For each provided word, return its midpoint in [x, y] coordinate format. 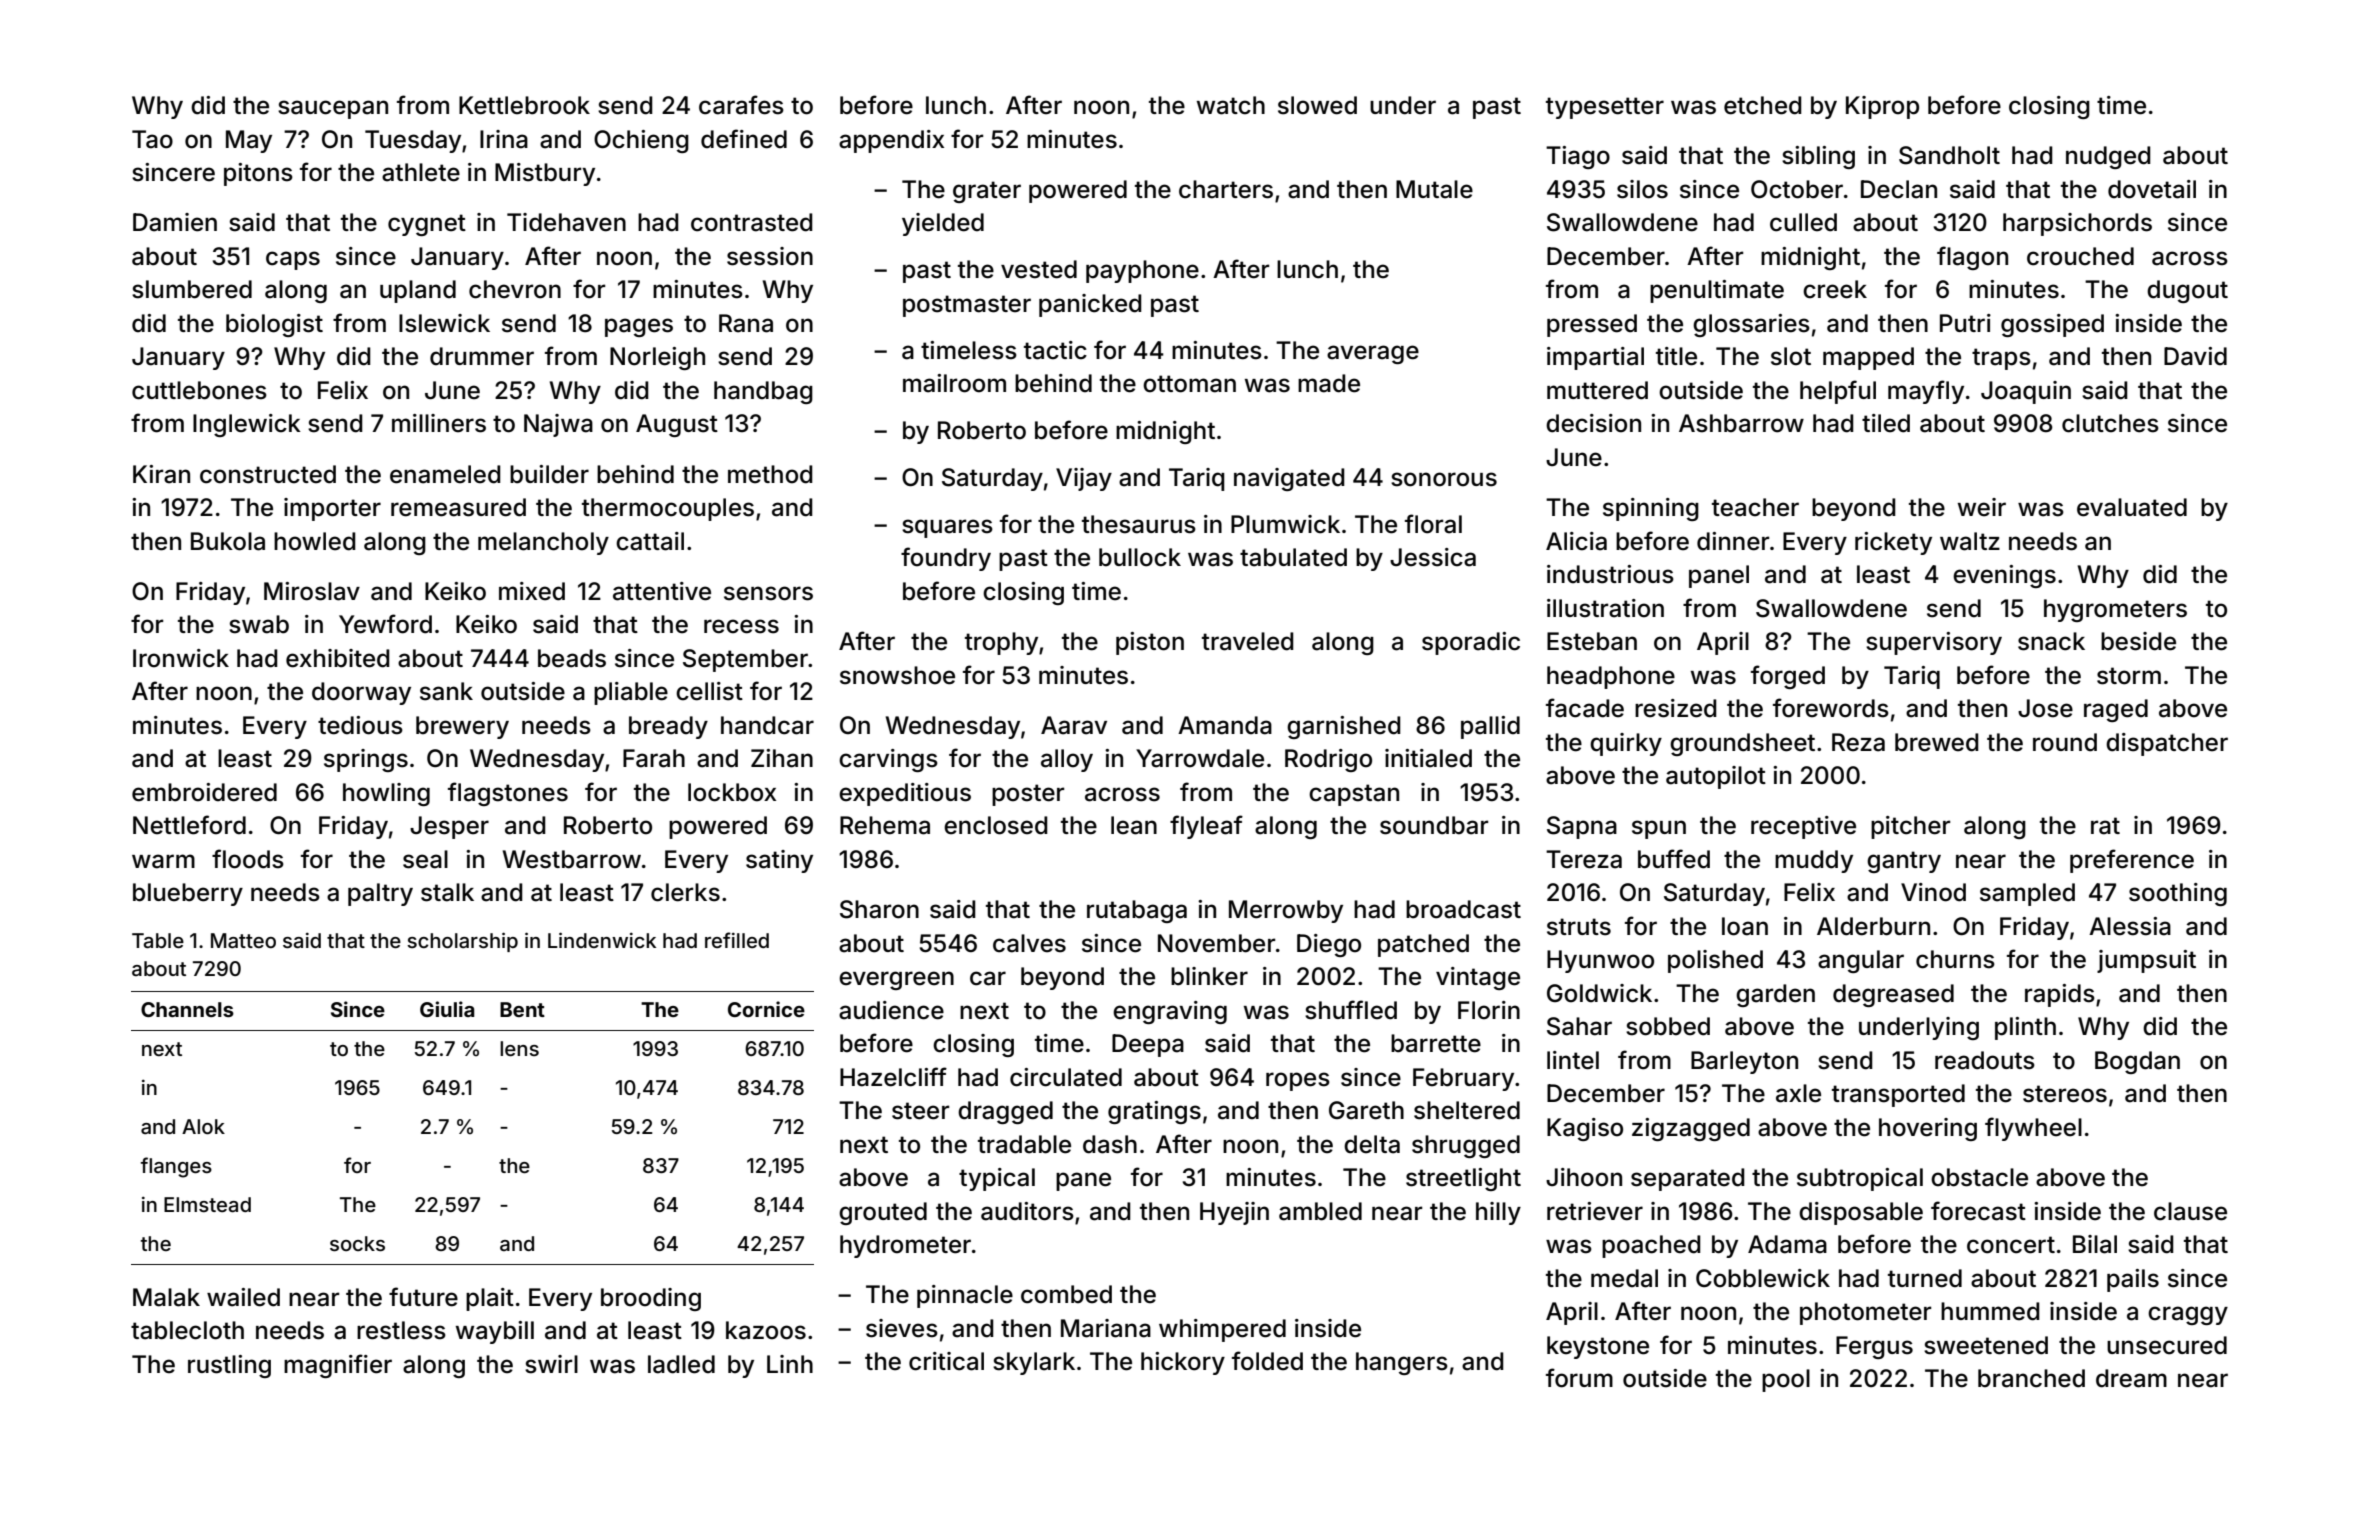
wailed [243, 1297]
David [2195, 356]
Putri [1965, 323]
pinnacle [965, 1296]
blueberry [188, 894]
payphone [1142, 271]
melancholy [543, 543]
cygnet [427, 225]
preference [2132, 861]
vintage [1478, 978]
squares [947, 528]
